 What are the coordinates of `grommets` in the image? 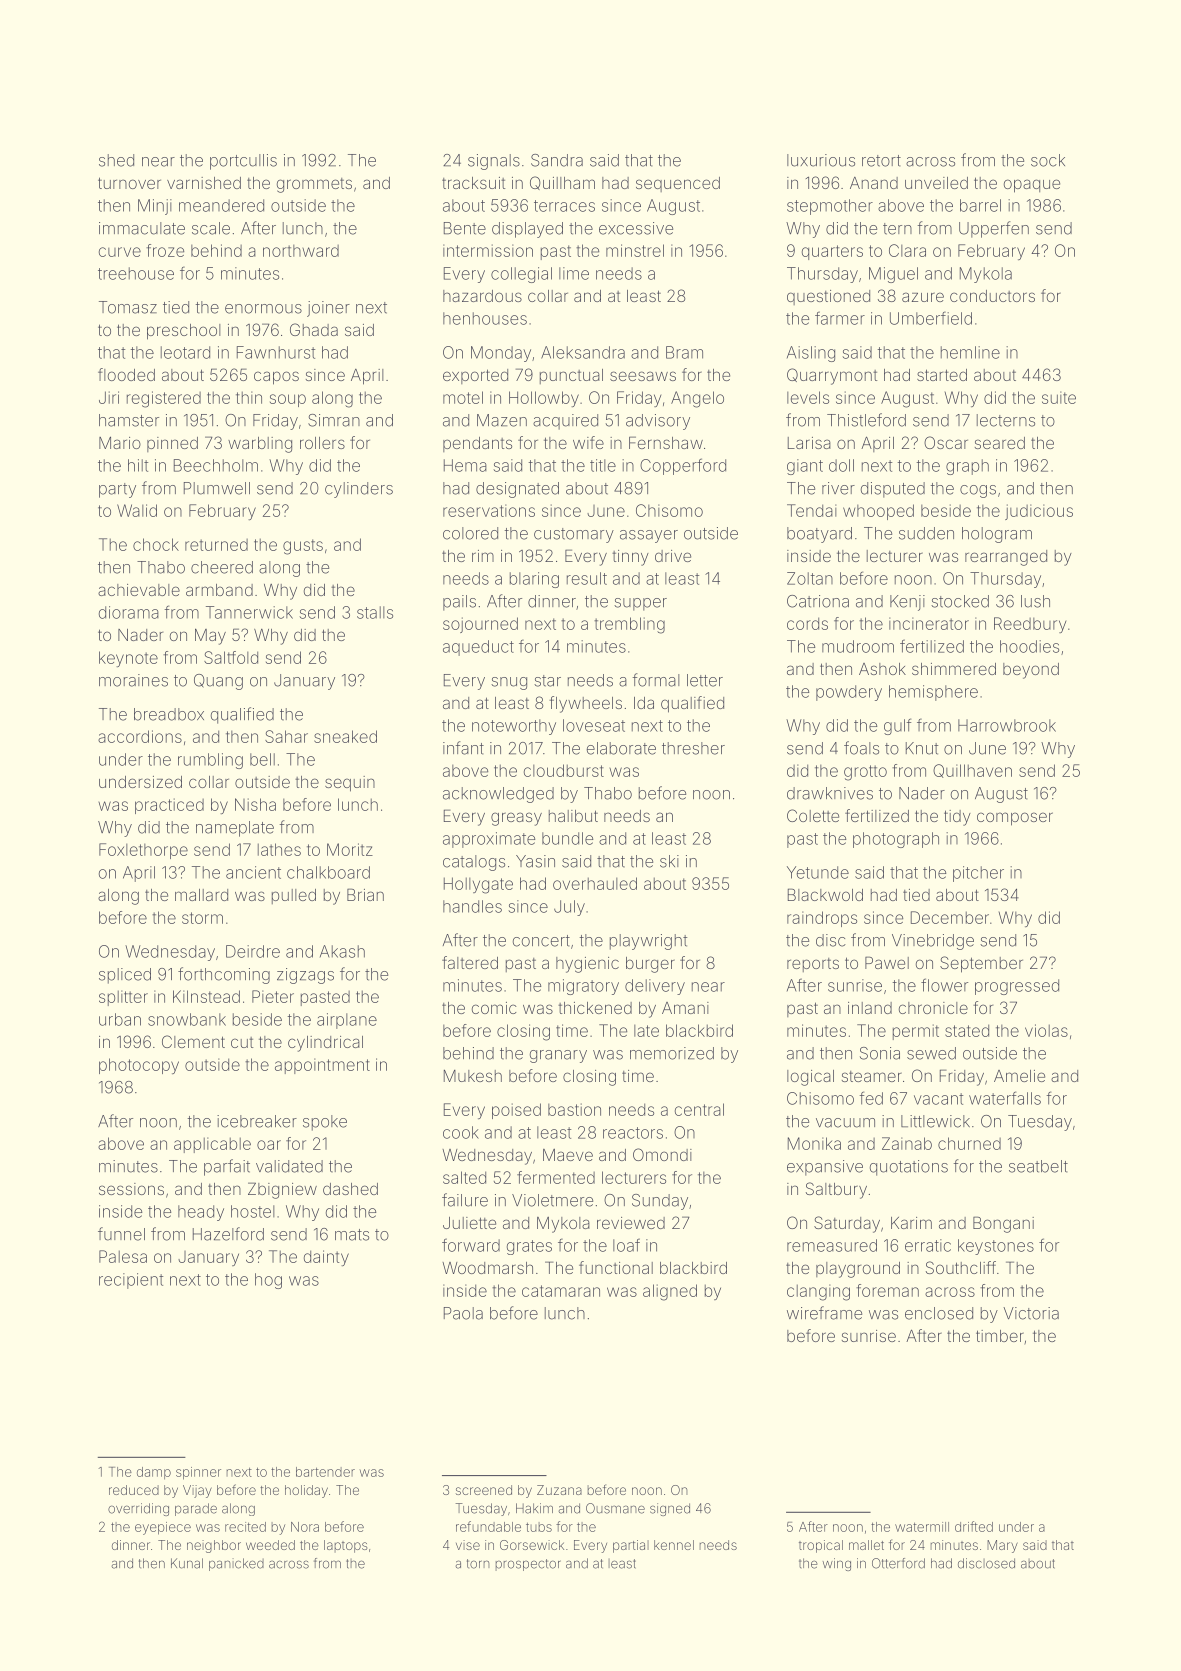 It's located at (314, 185).
